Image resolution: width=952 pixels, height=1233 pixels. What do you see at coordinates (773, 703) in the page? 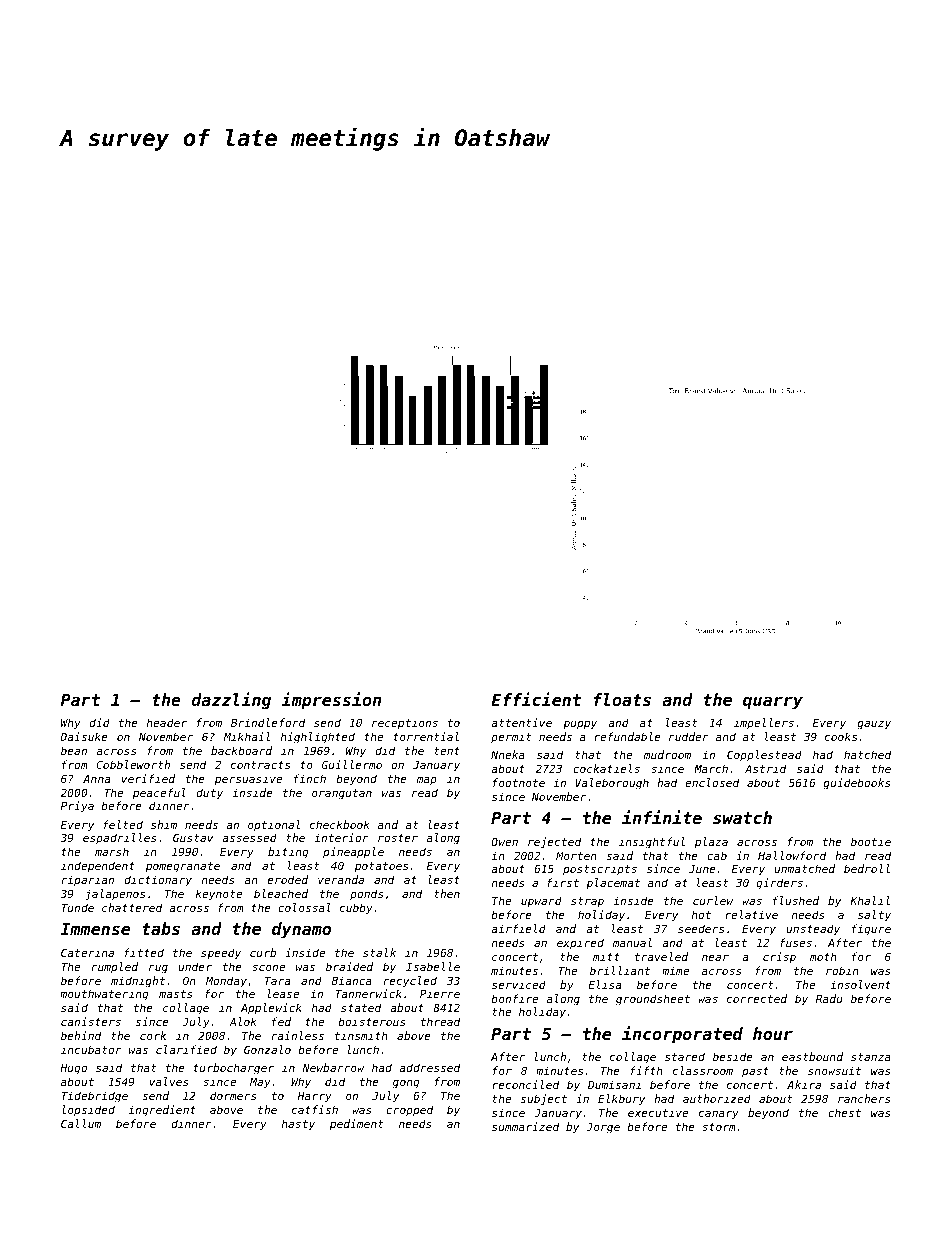
I see `quarry` at bounding box center [773, 703].
